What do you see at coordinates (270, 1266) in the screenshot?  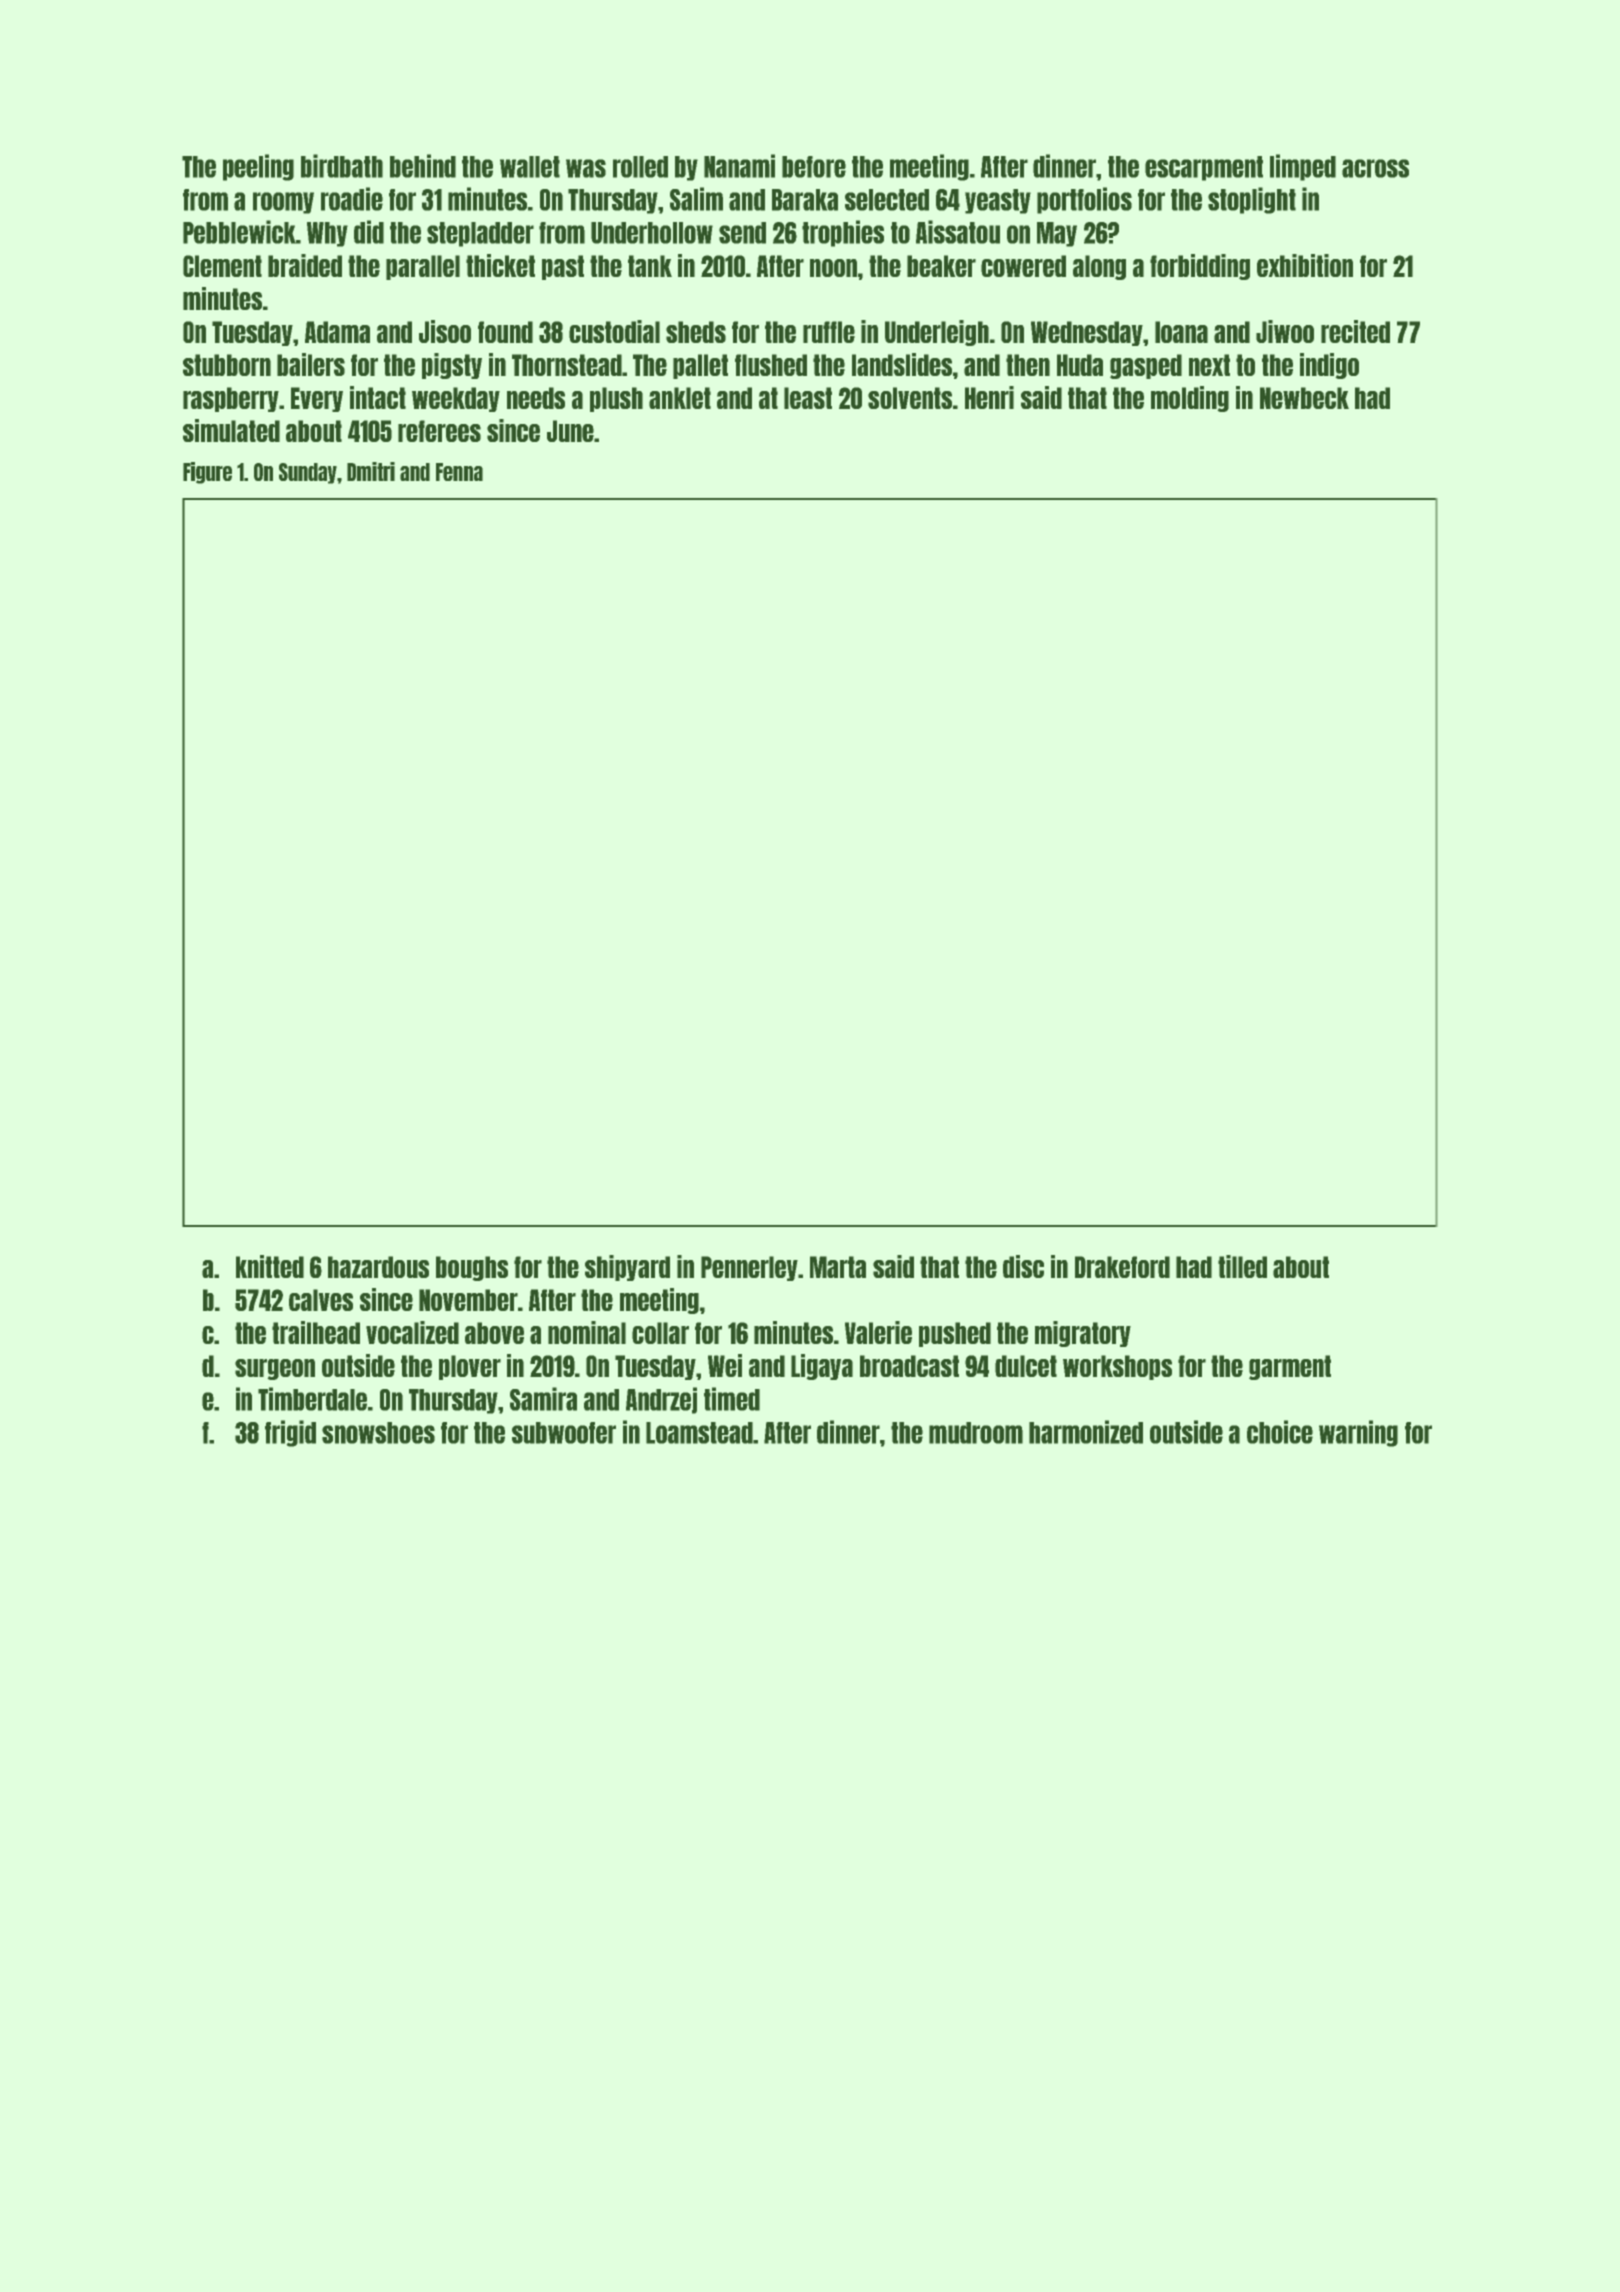 I see `knitted` at bounding box center [270, 1266].
